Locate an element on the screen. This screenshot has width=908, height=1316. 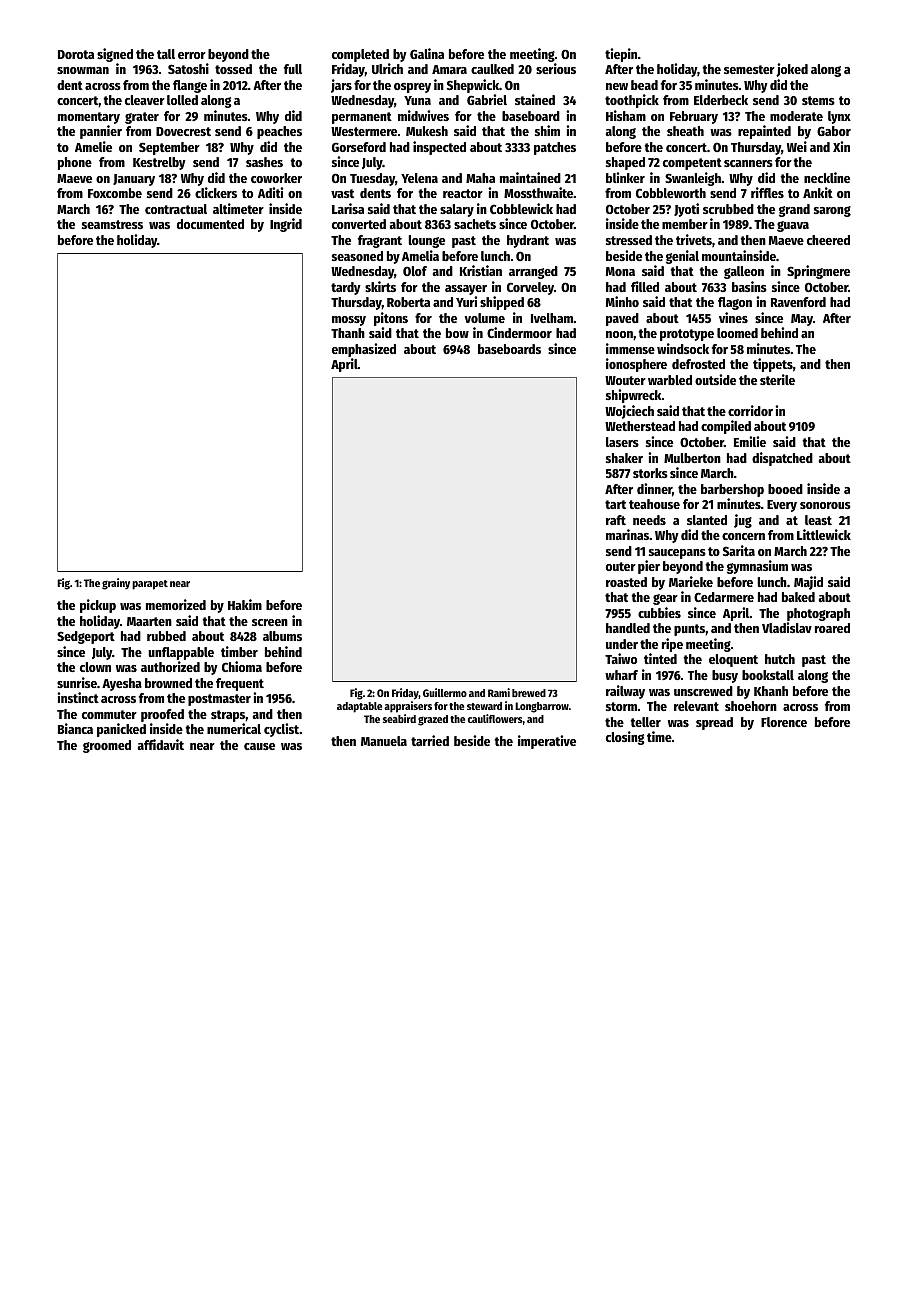
Hakim is located at coordinates (245, 604).
